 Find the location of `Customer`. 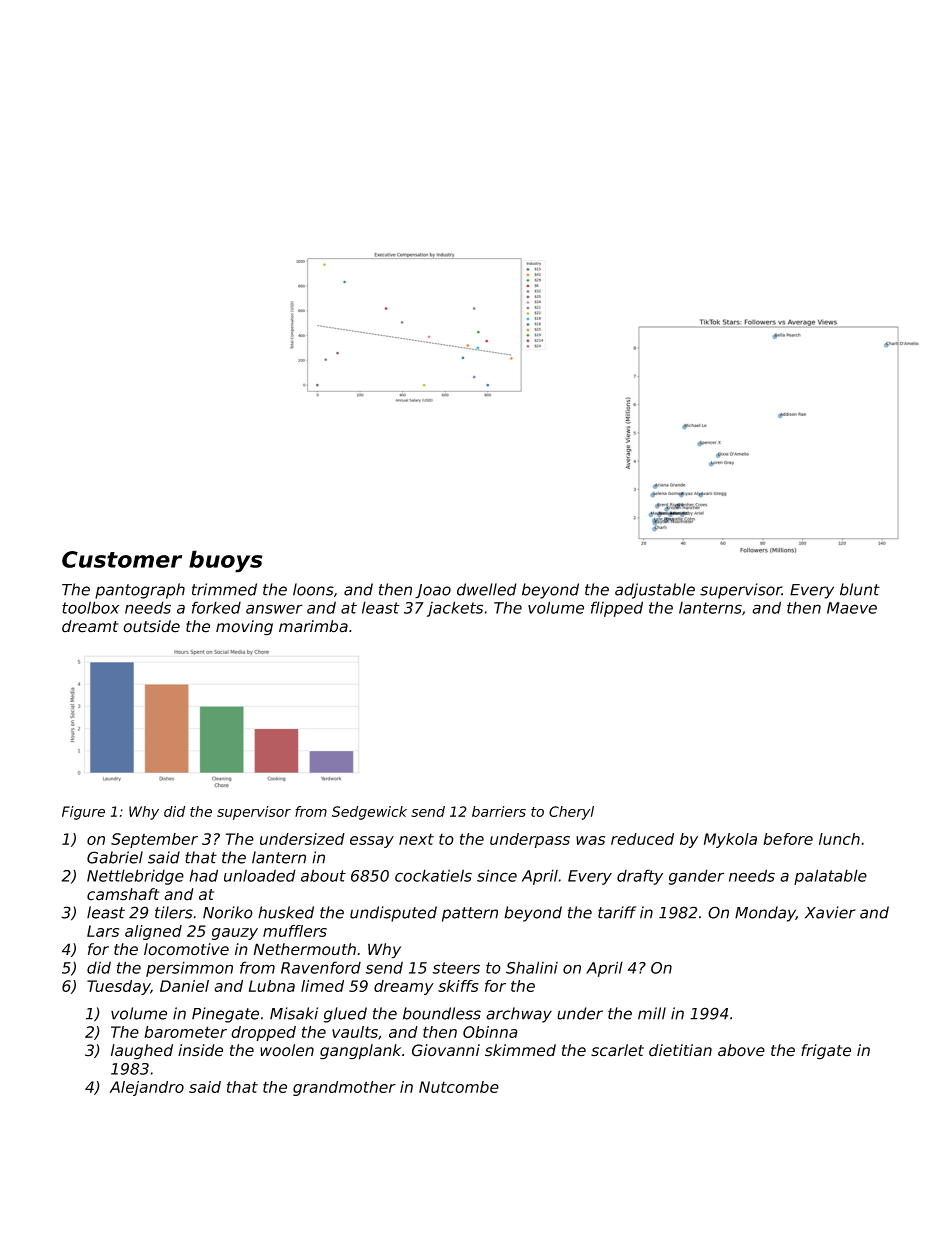

Customer is located at coordinates (122, 559).
